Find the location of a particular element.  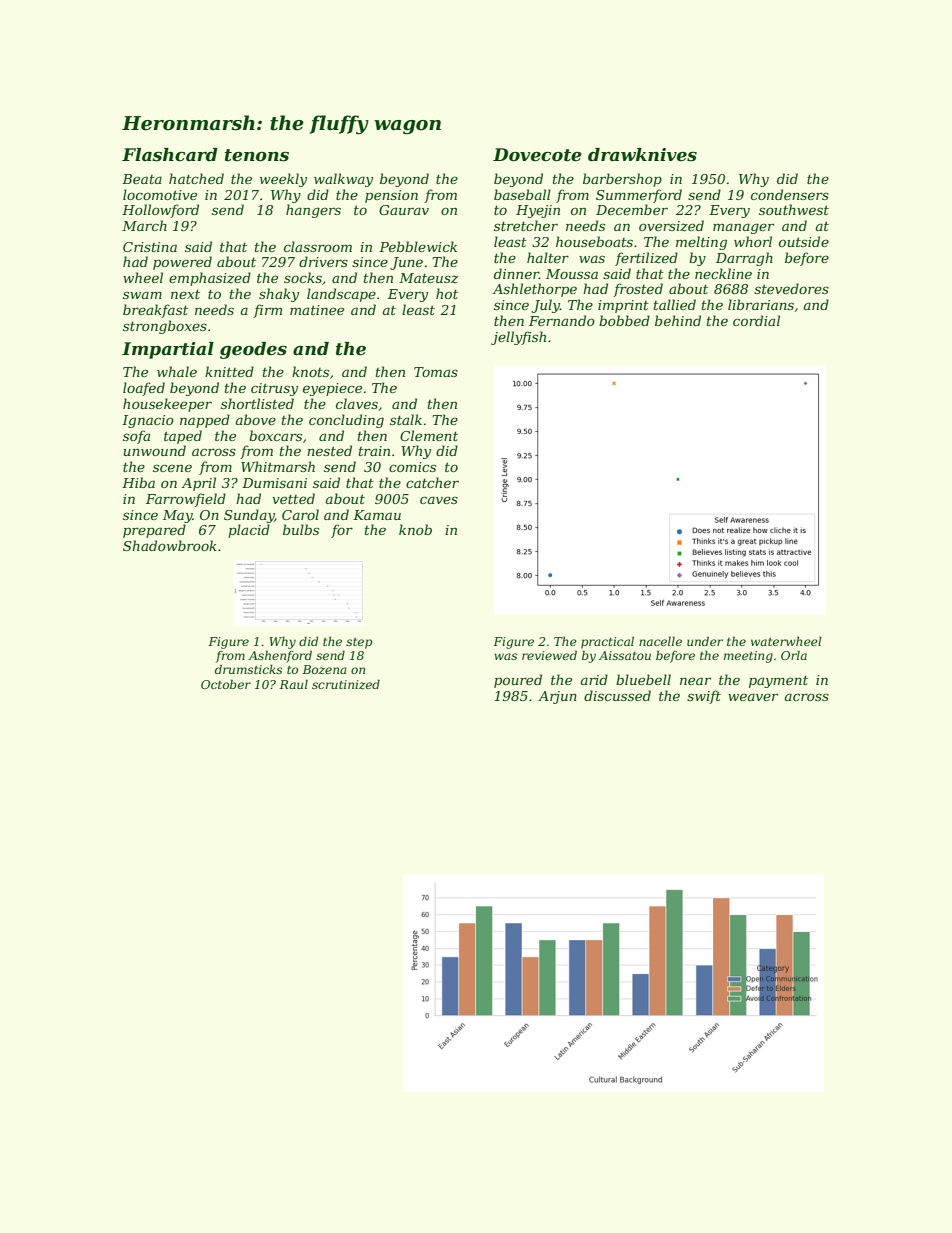

locomotive is located at coordinates (160, 194).
